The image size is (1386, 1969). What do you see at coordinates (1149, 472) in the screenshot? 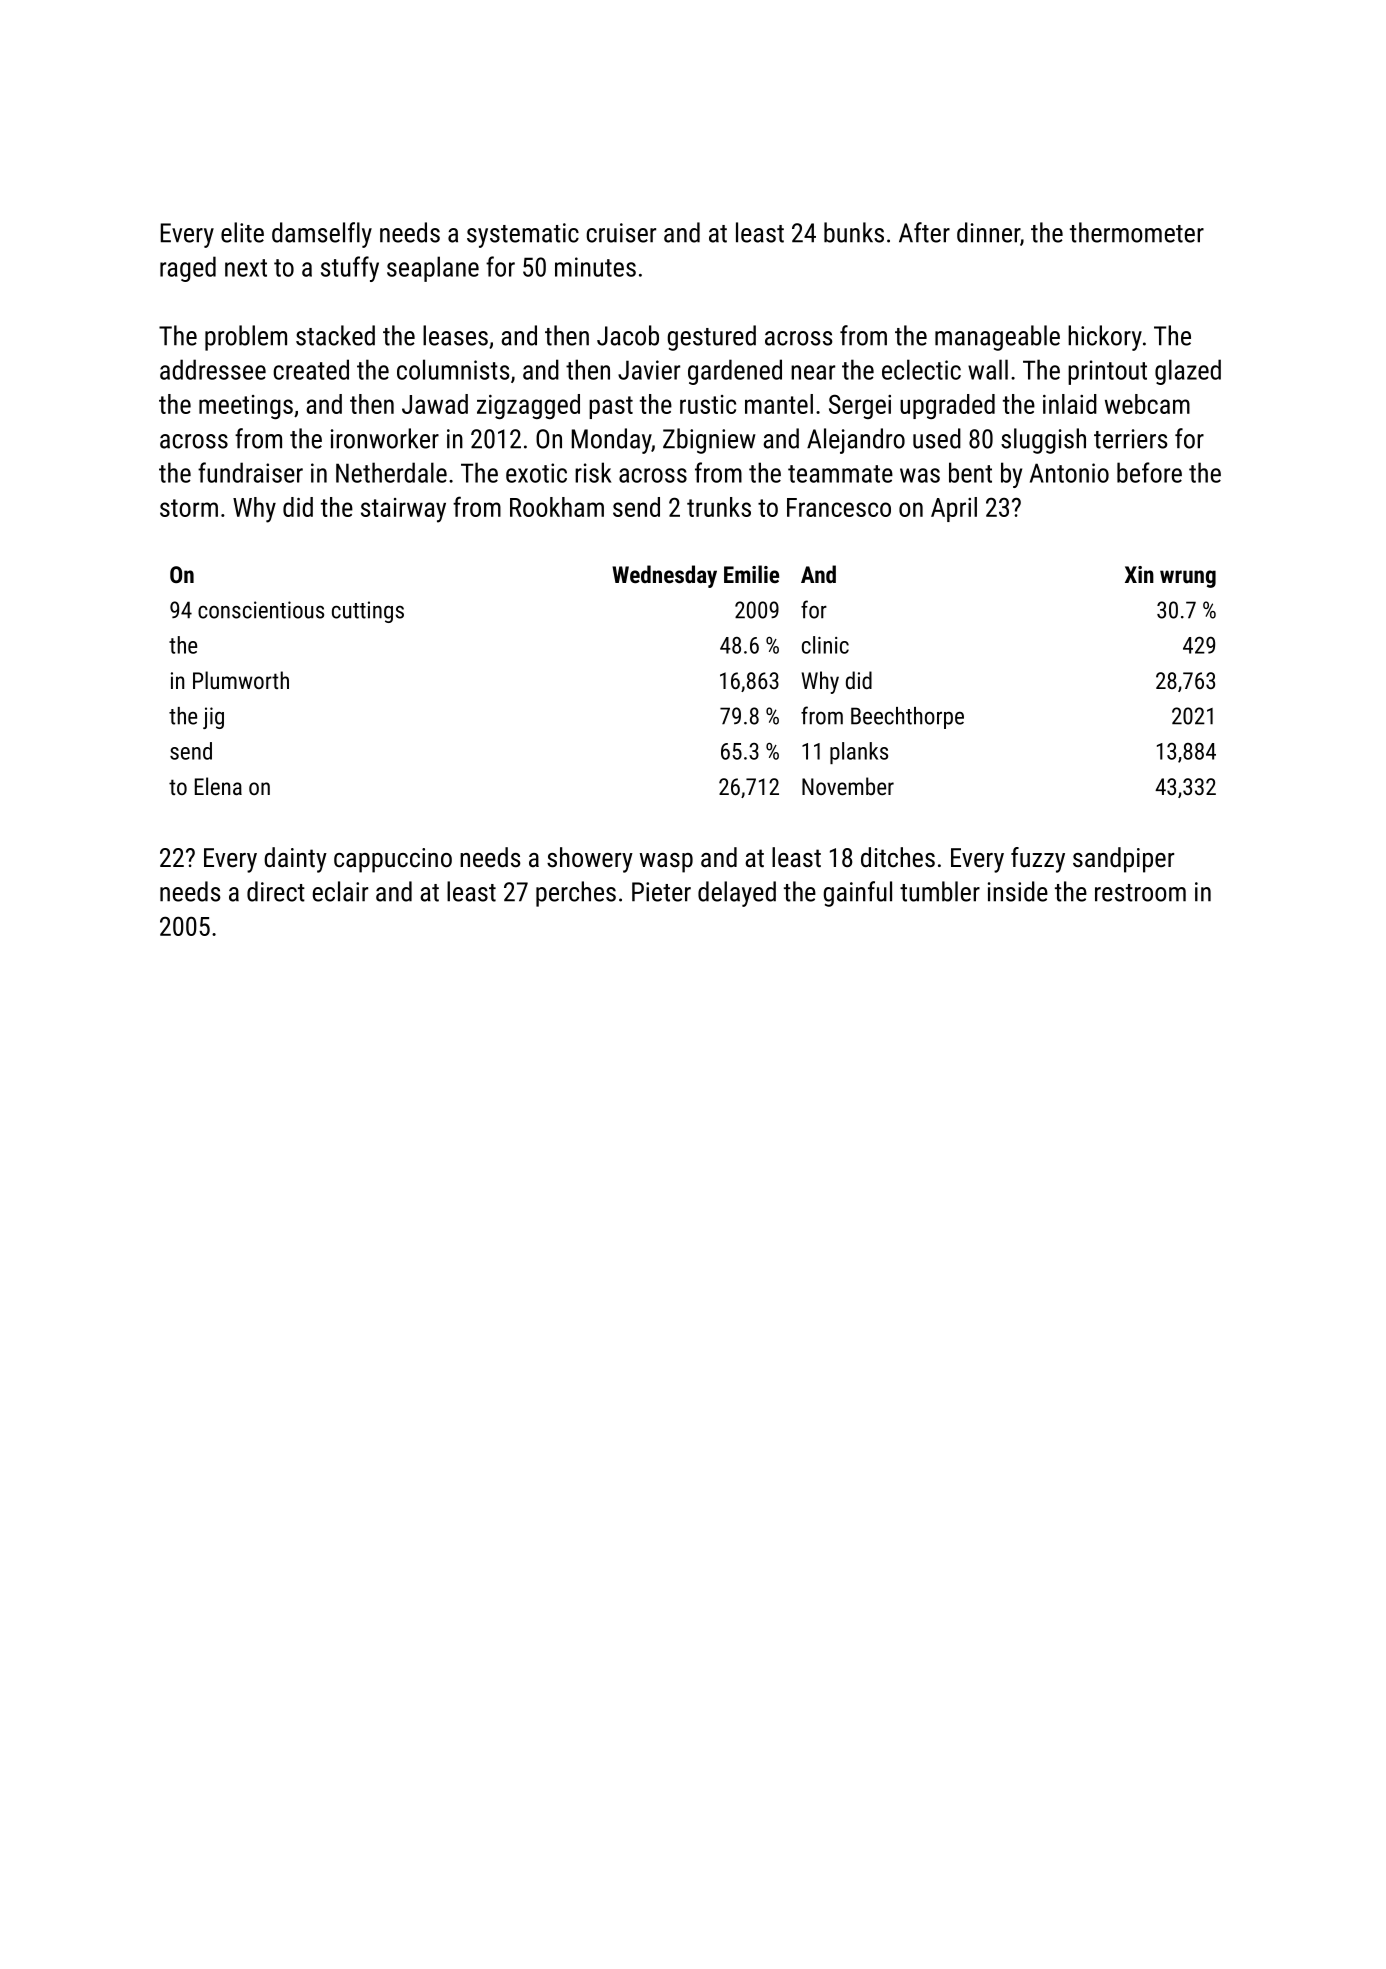
I see `before` at bounding box center [1149, 472].
